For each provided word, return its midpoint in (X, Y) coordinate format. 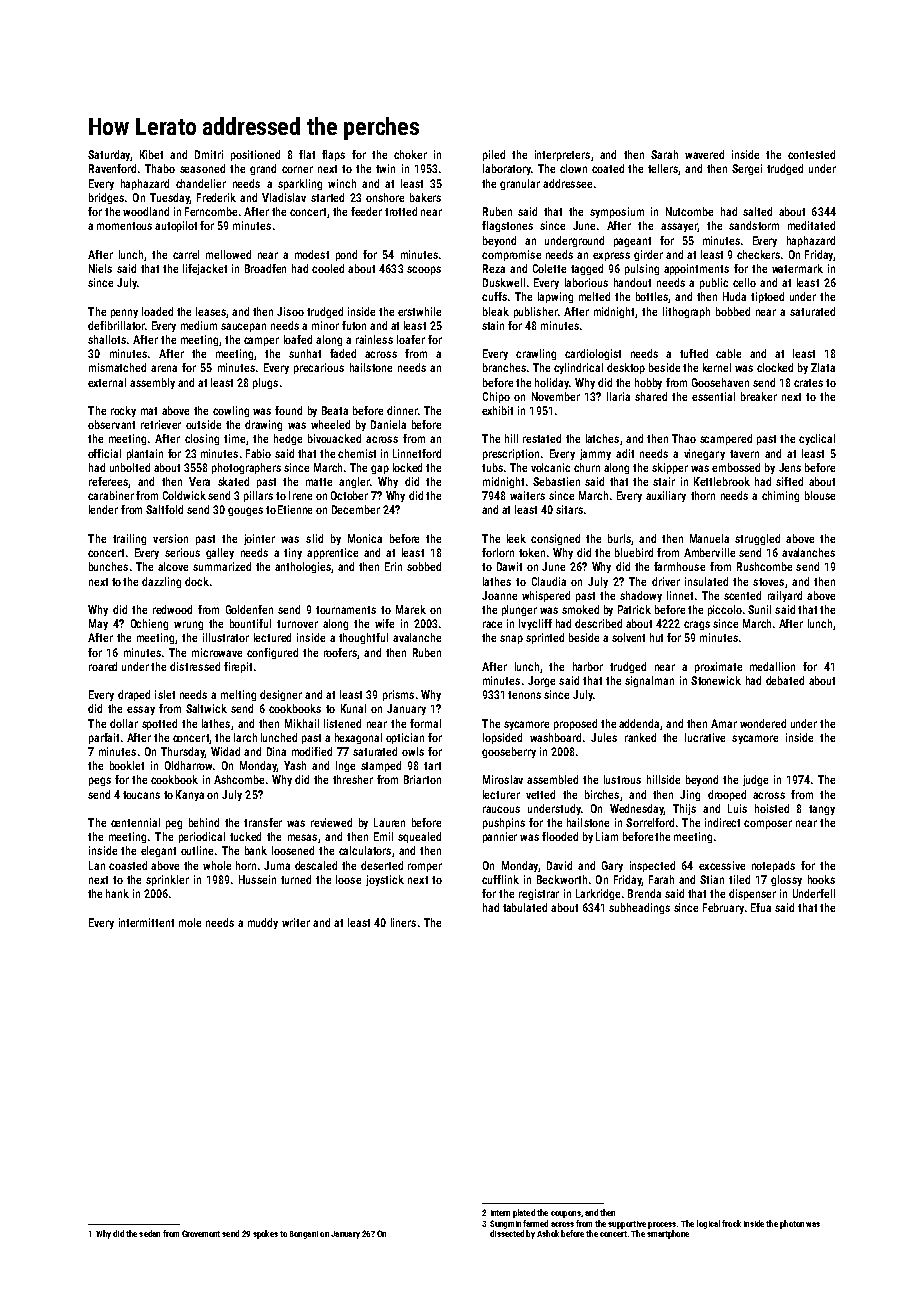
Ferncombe (211, 211)
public (714, 283)
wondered (763, 723)
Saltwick (206, 708)
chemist (357, 453)
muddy (263, 923)
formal (425, 723)
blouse (820, 495)
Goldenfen (249, 609)
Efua (761, 907)
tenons (524, 695)
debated (785, 680)
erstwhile (419, 311)
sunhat (305, 353)
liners (403, 922)
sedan (149, 1233)
